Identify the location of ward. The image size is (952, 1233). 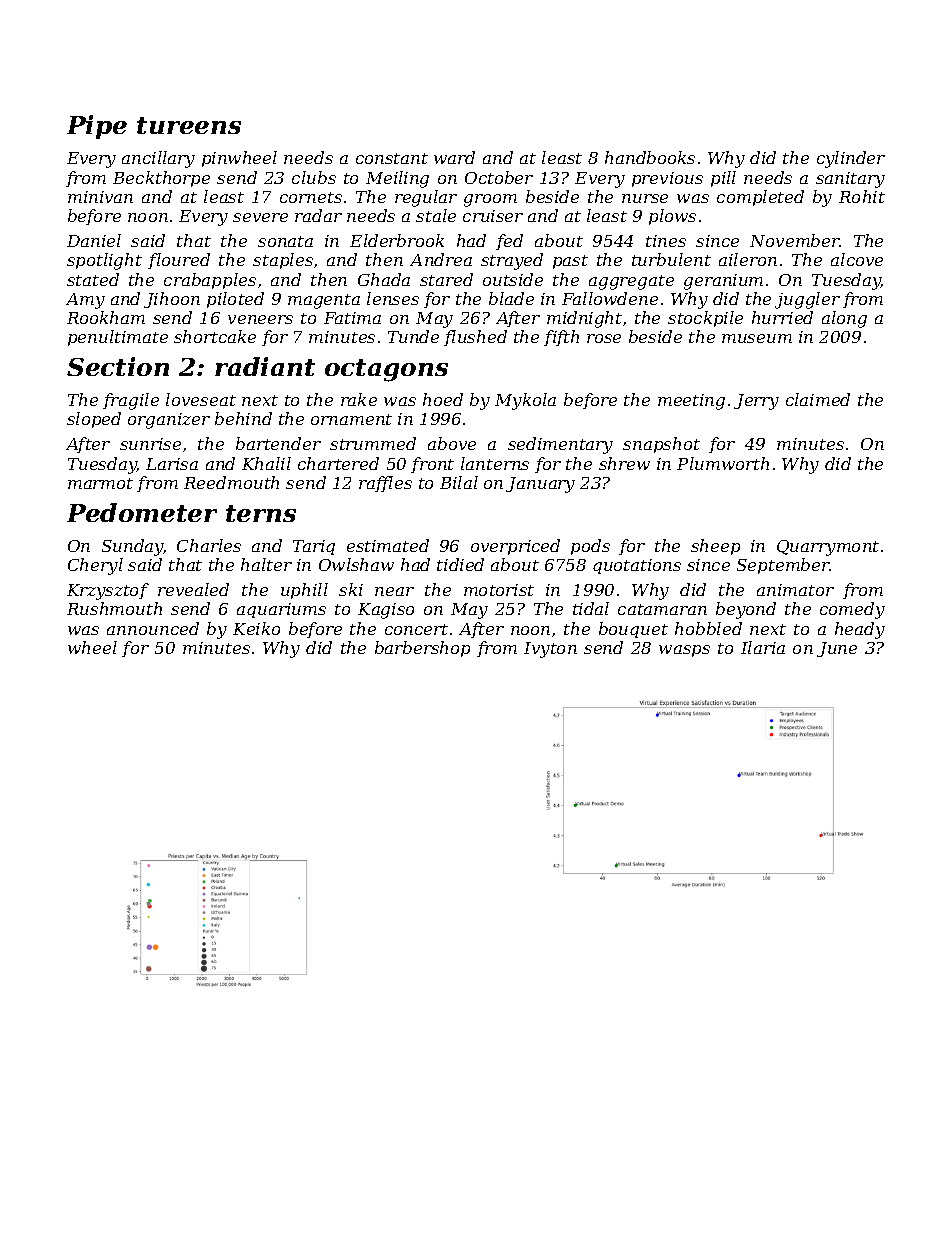
(454, 157).
